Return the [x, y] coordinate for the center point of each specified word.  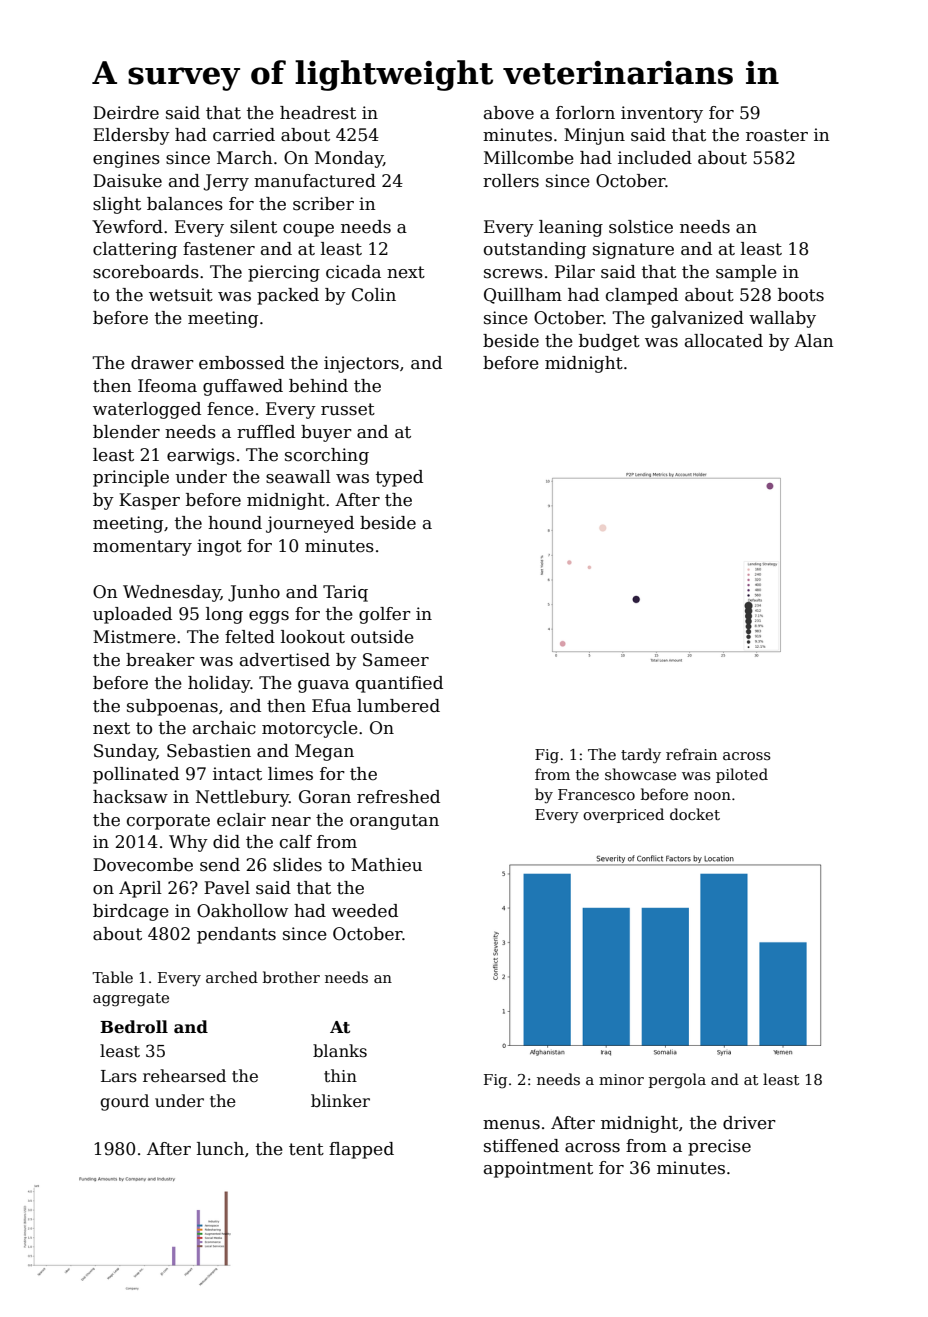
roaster [777, 135]
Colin [374, 295]
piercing [284, 273]
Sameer [396, 660]
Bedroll [134, 1027]
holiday [219, 684]
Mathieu [386, 865]
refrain [691, 754]
